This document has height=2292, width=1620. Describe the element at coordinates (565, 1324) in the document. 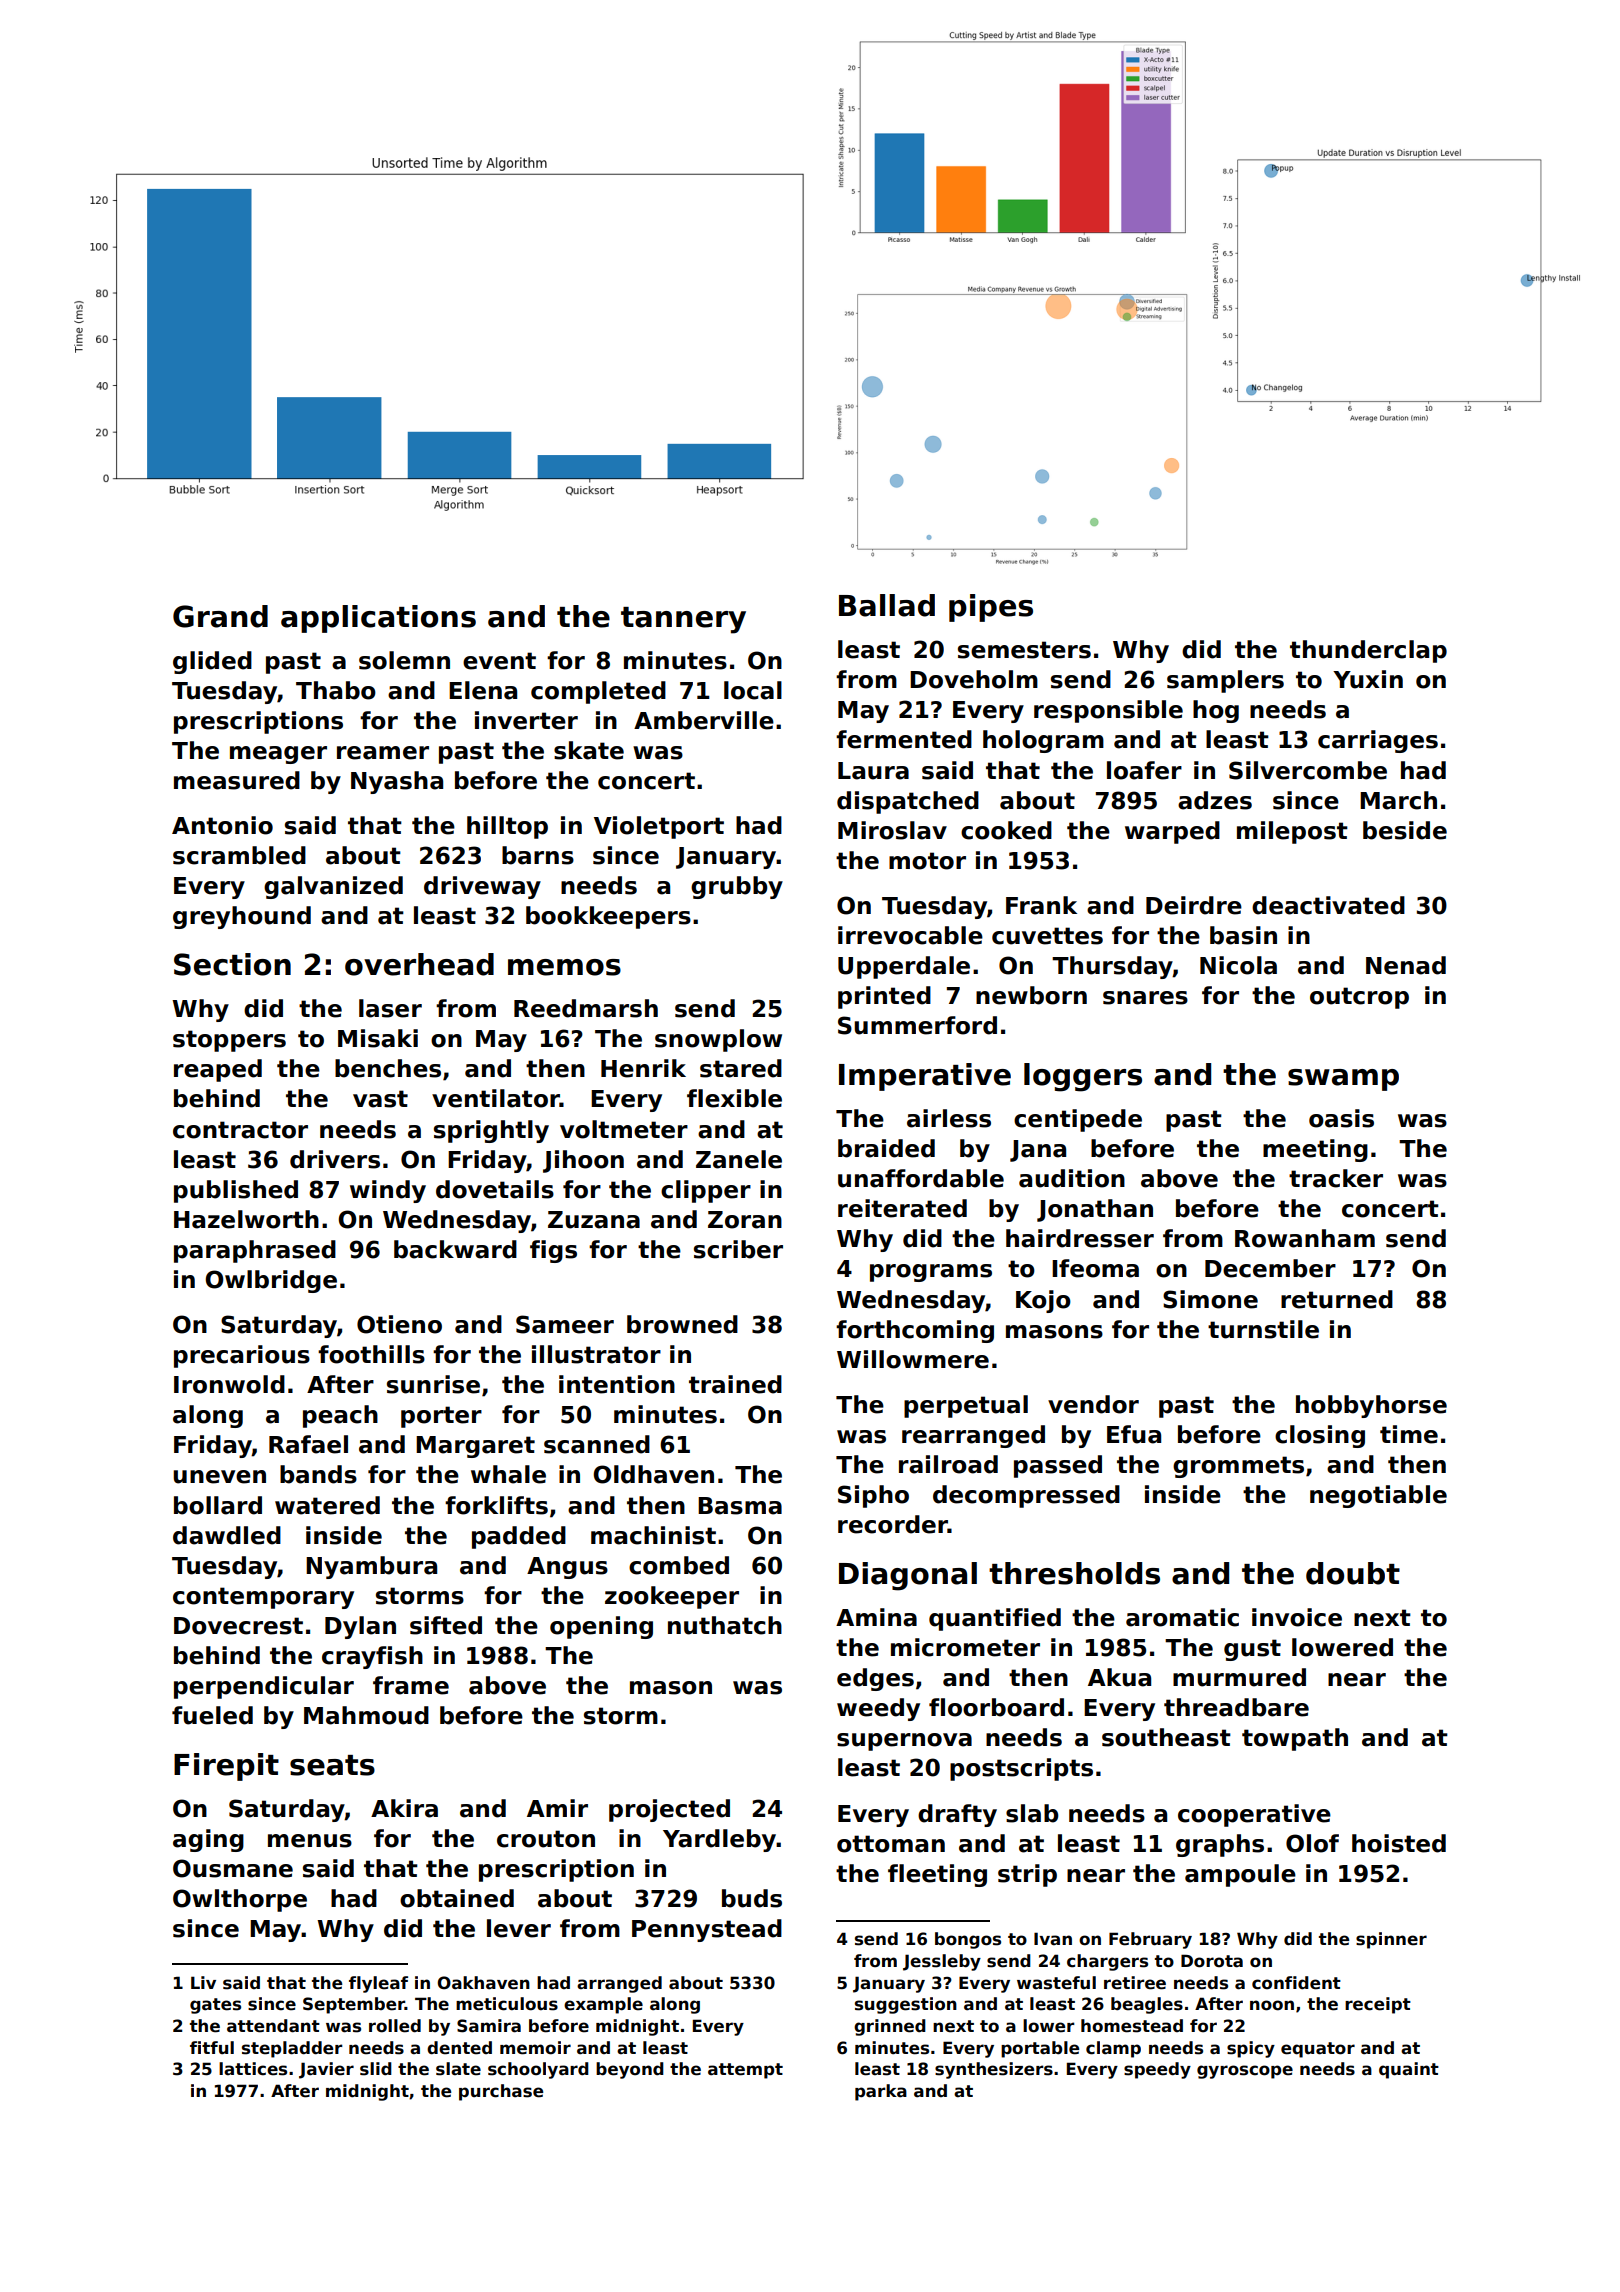

I see `Sameer` at that location.
